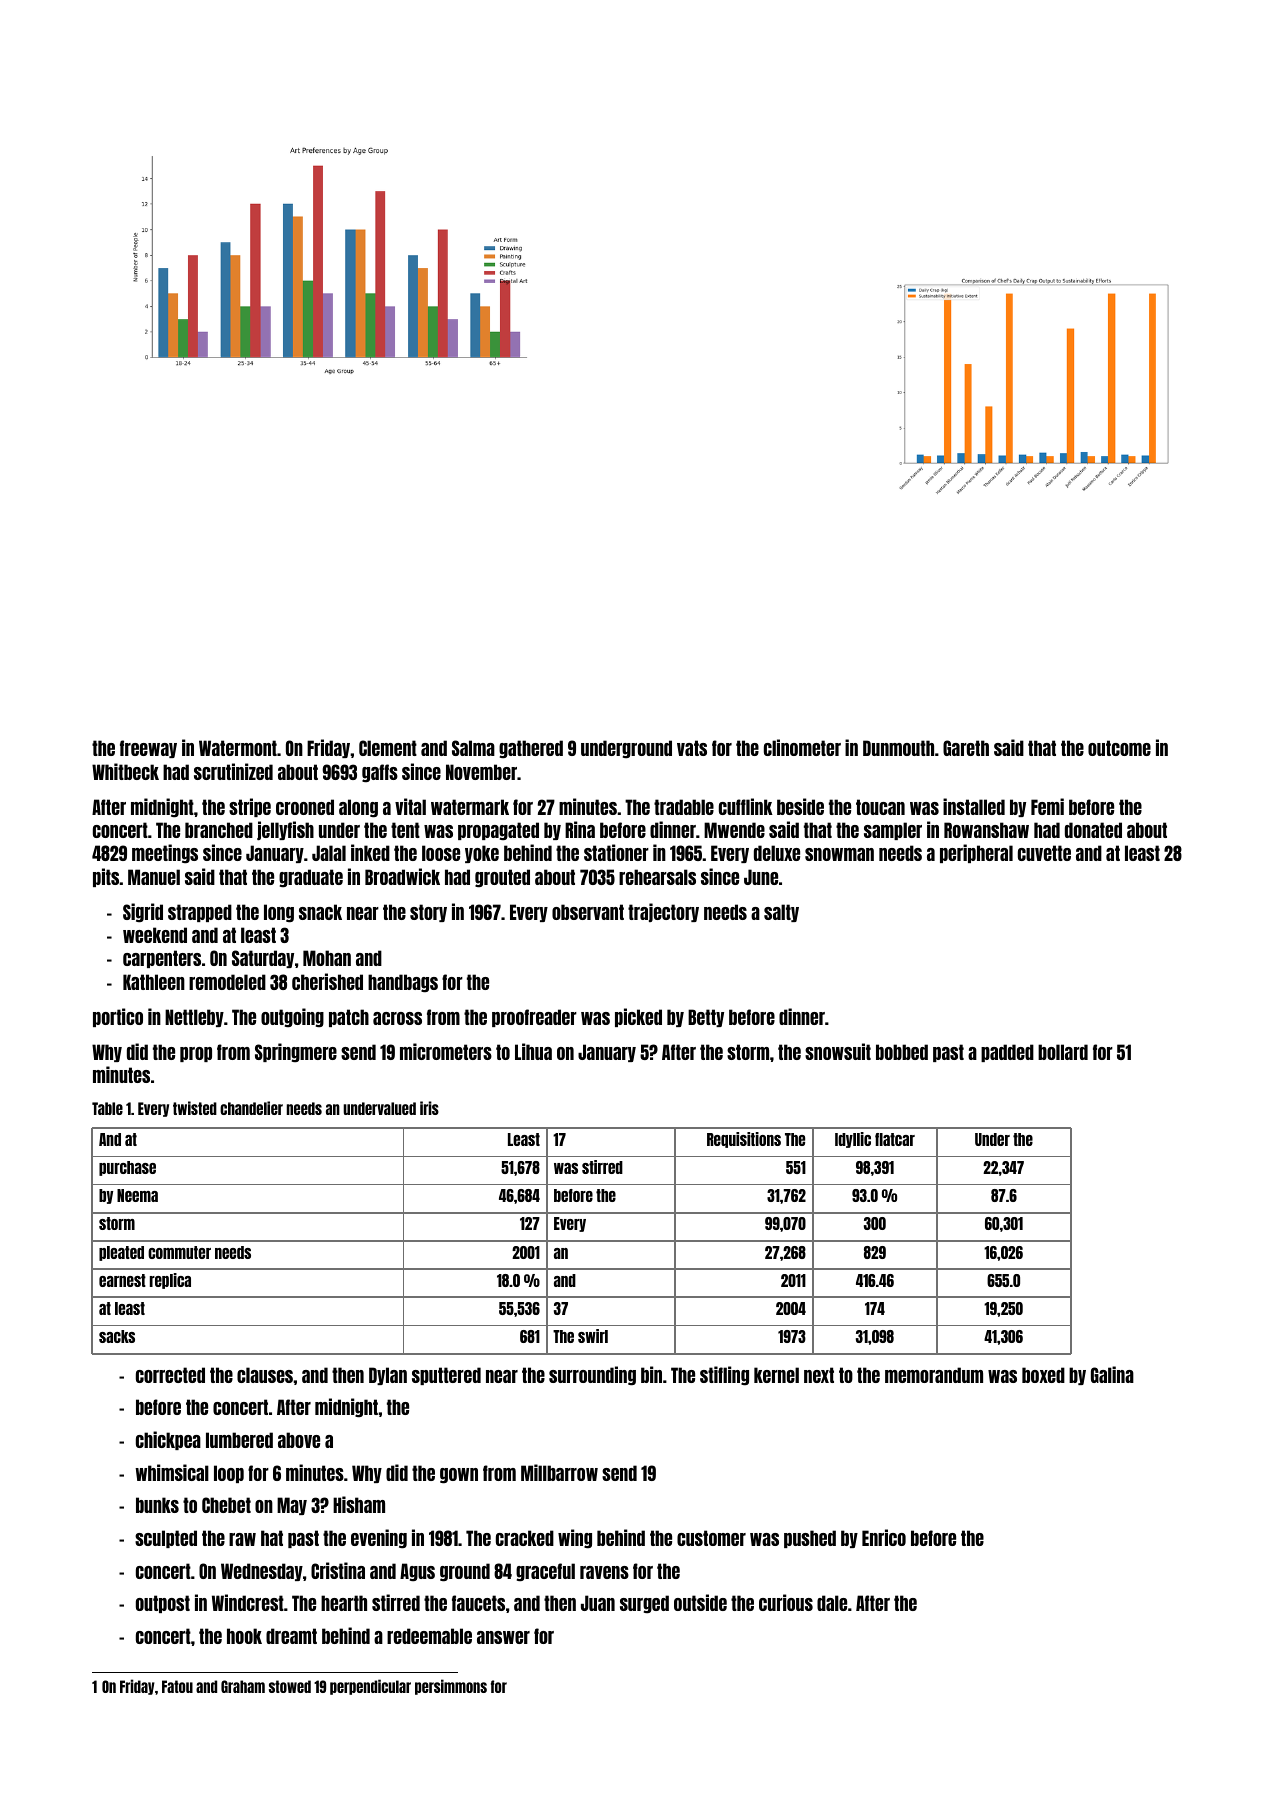 The height and width of the screenshot is (1818, 1286). I want to click on outcome, so click(1119, 748).
